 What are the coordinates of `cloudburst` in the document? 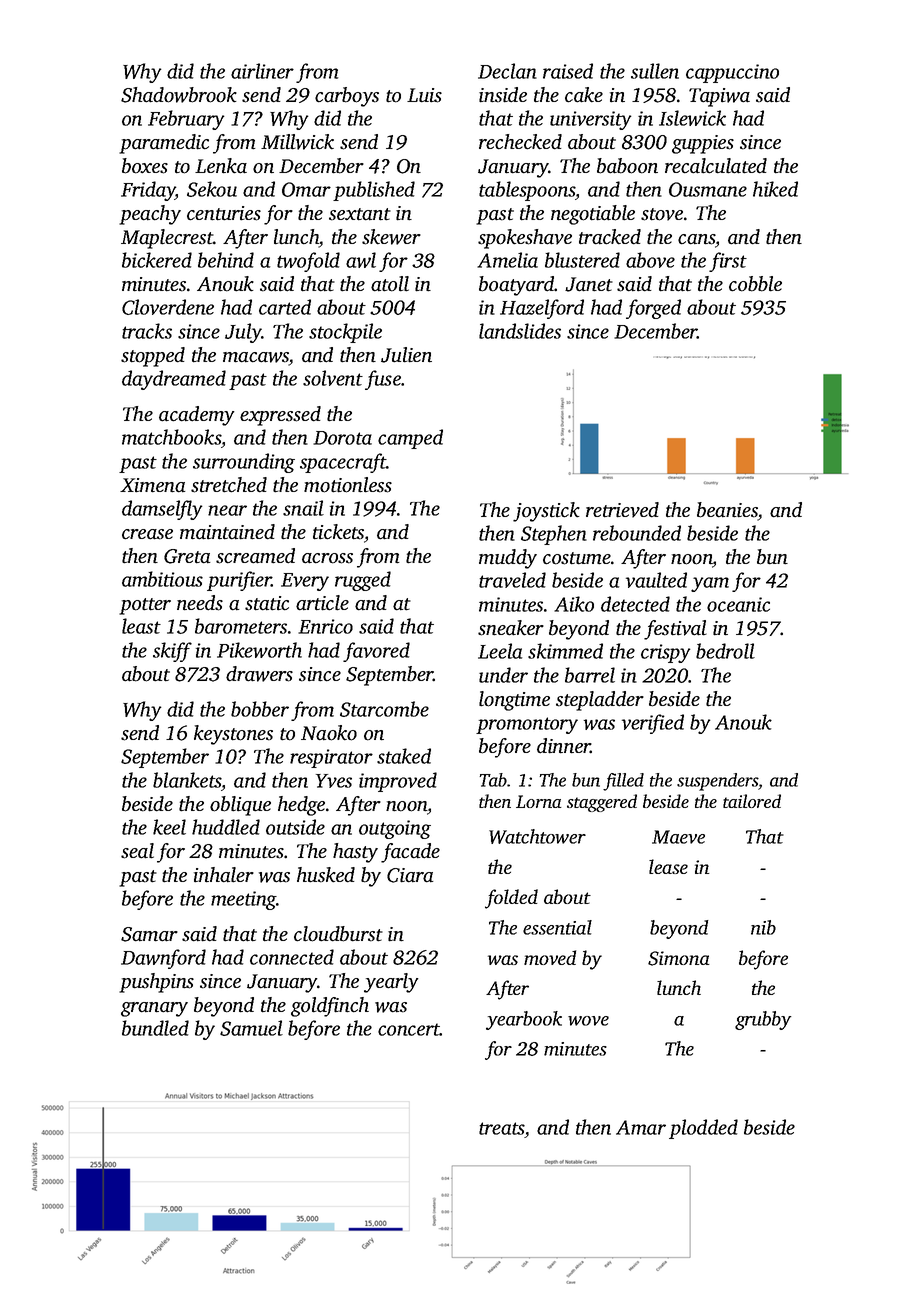 It's located at (338, 934).
